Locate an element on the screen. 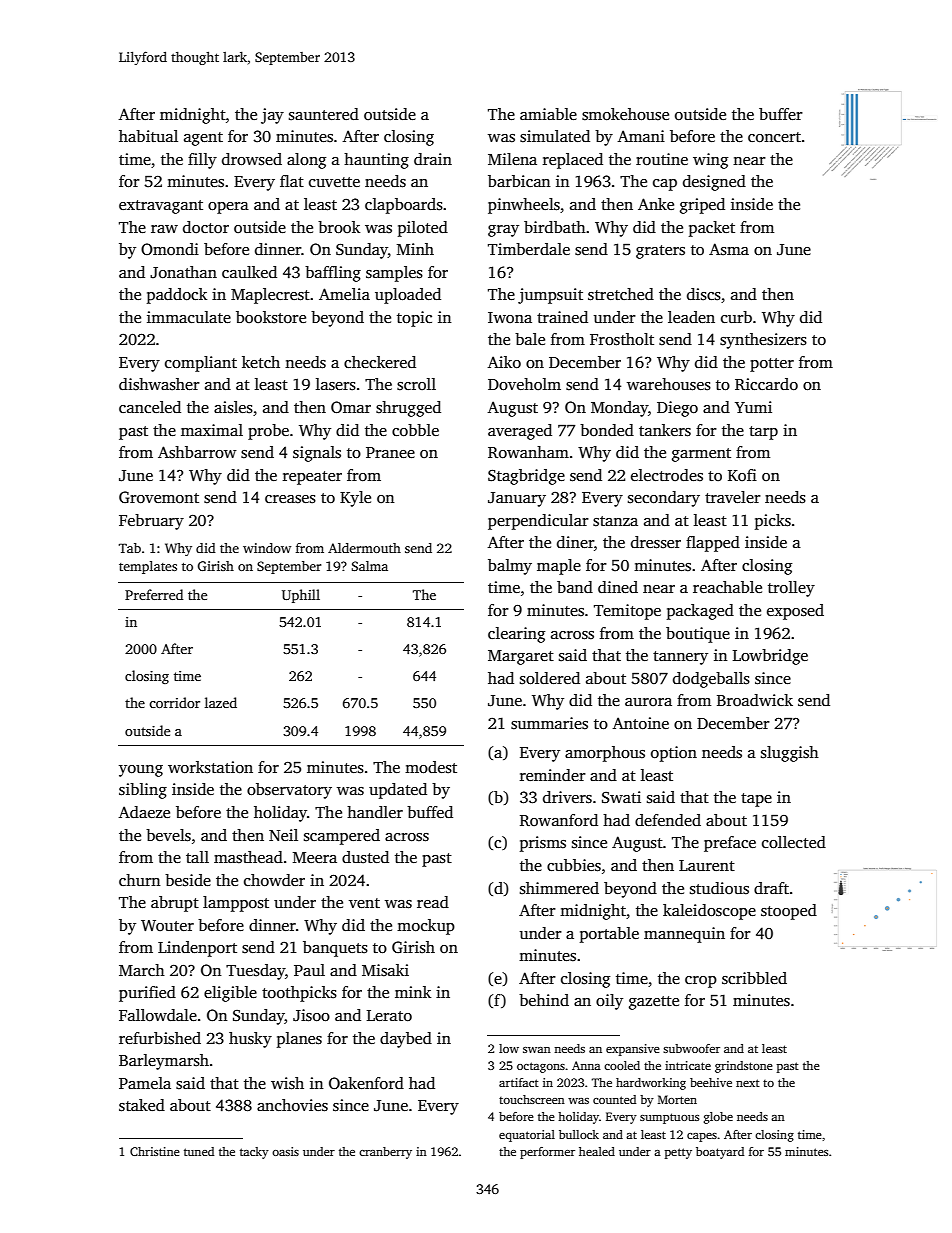 This screenshot has height=1233, width=952. habitual is located at coordinates (148, 136).
